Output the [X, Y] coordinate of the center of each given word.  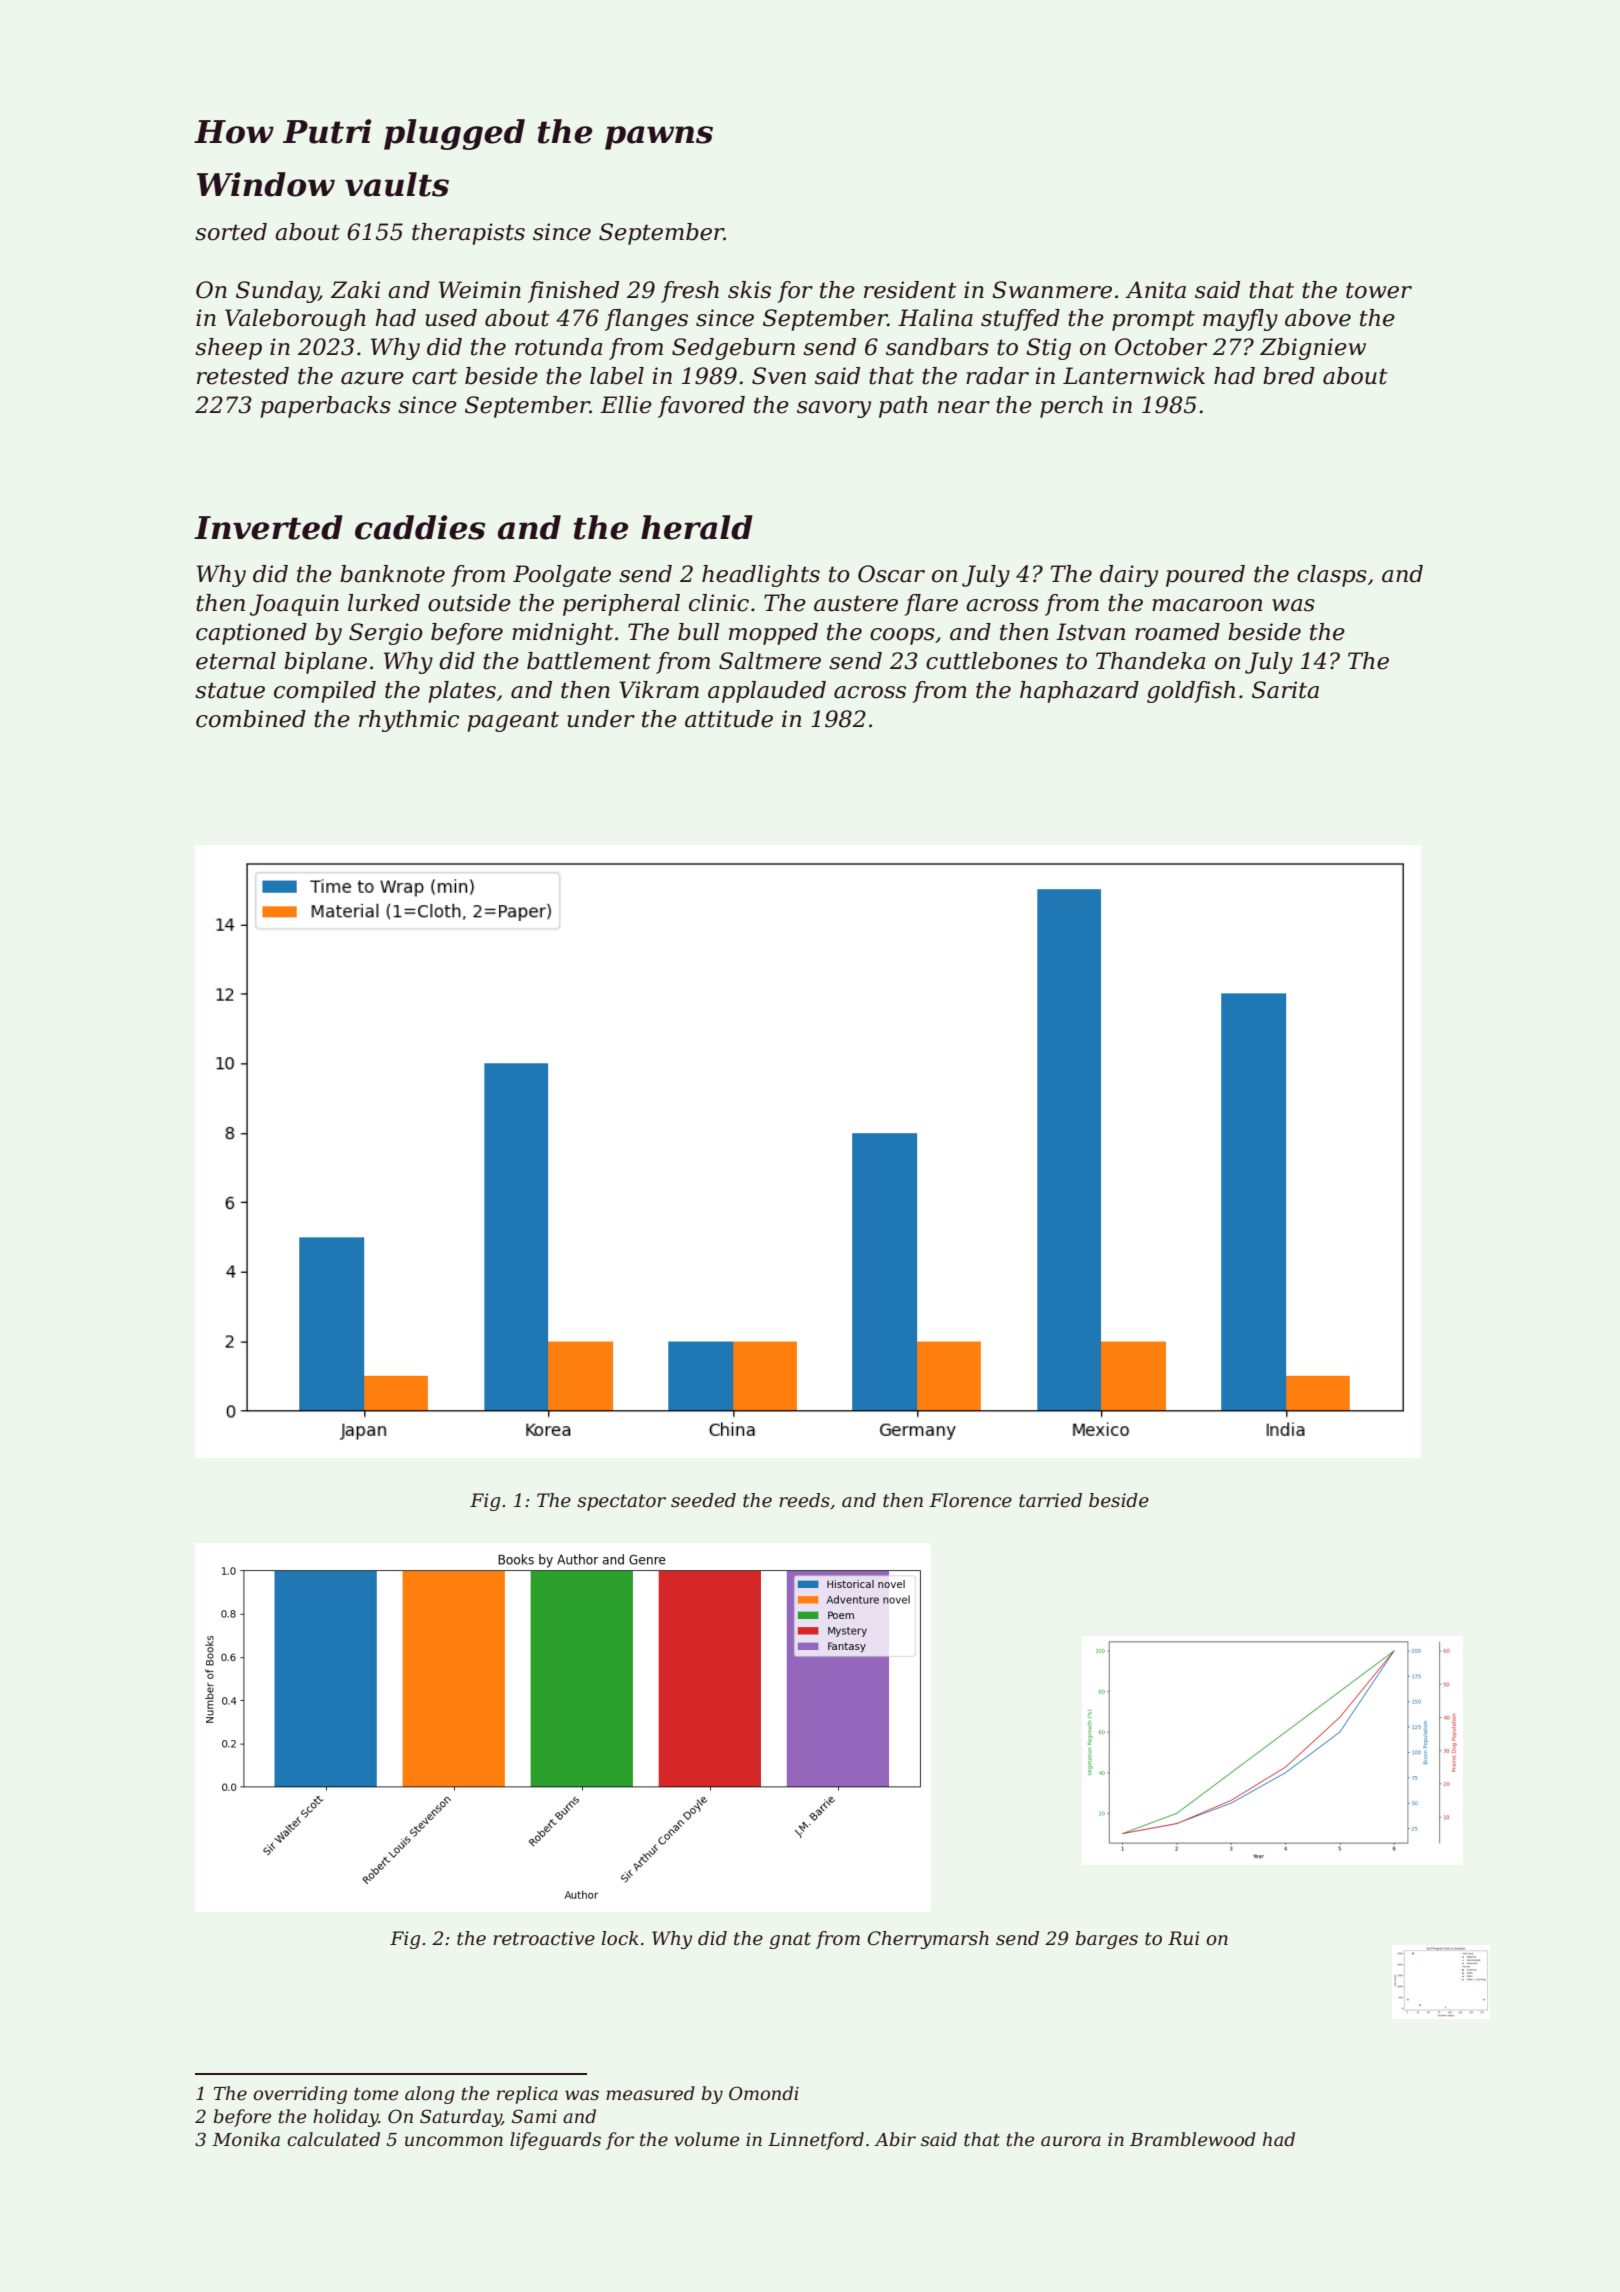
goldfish [1191, 692]
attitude [729, 719]
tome [376, 2094]
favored [701, 407]
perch [1071, 407]
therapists [468, 234]
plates [462, 692]
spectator [621, 1502]
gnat [790, 1940]
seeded [703, 1500]
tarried [1050, 1500]
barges [1107, 1940]
